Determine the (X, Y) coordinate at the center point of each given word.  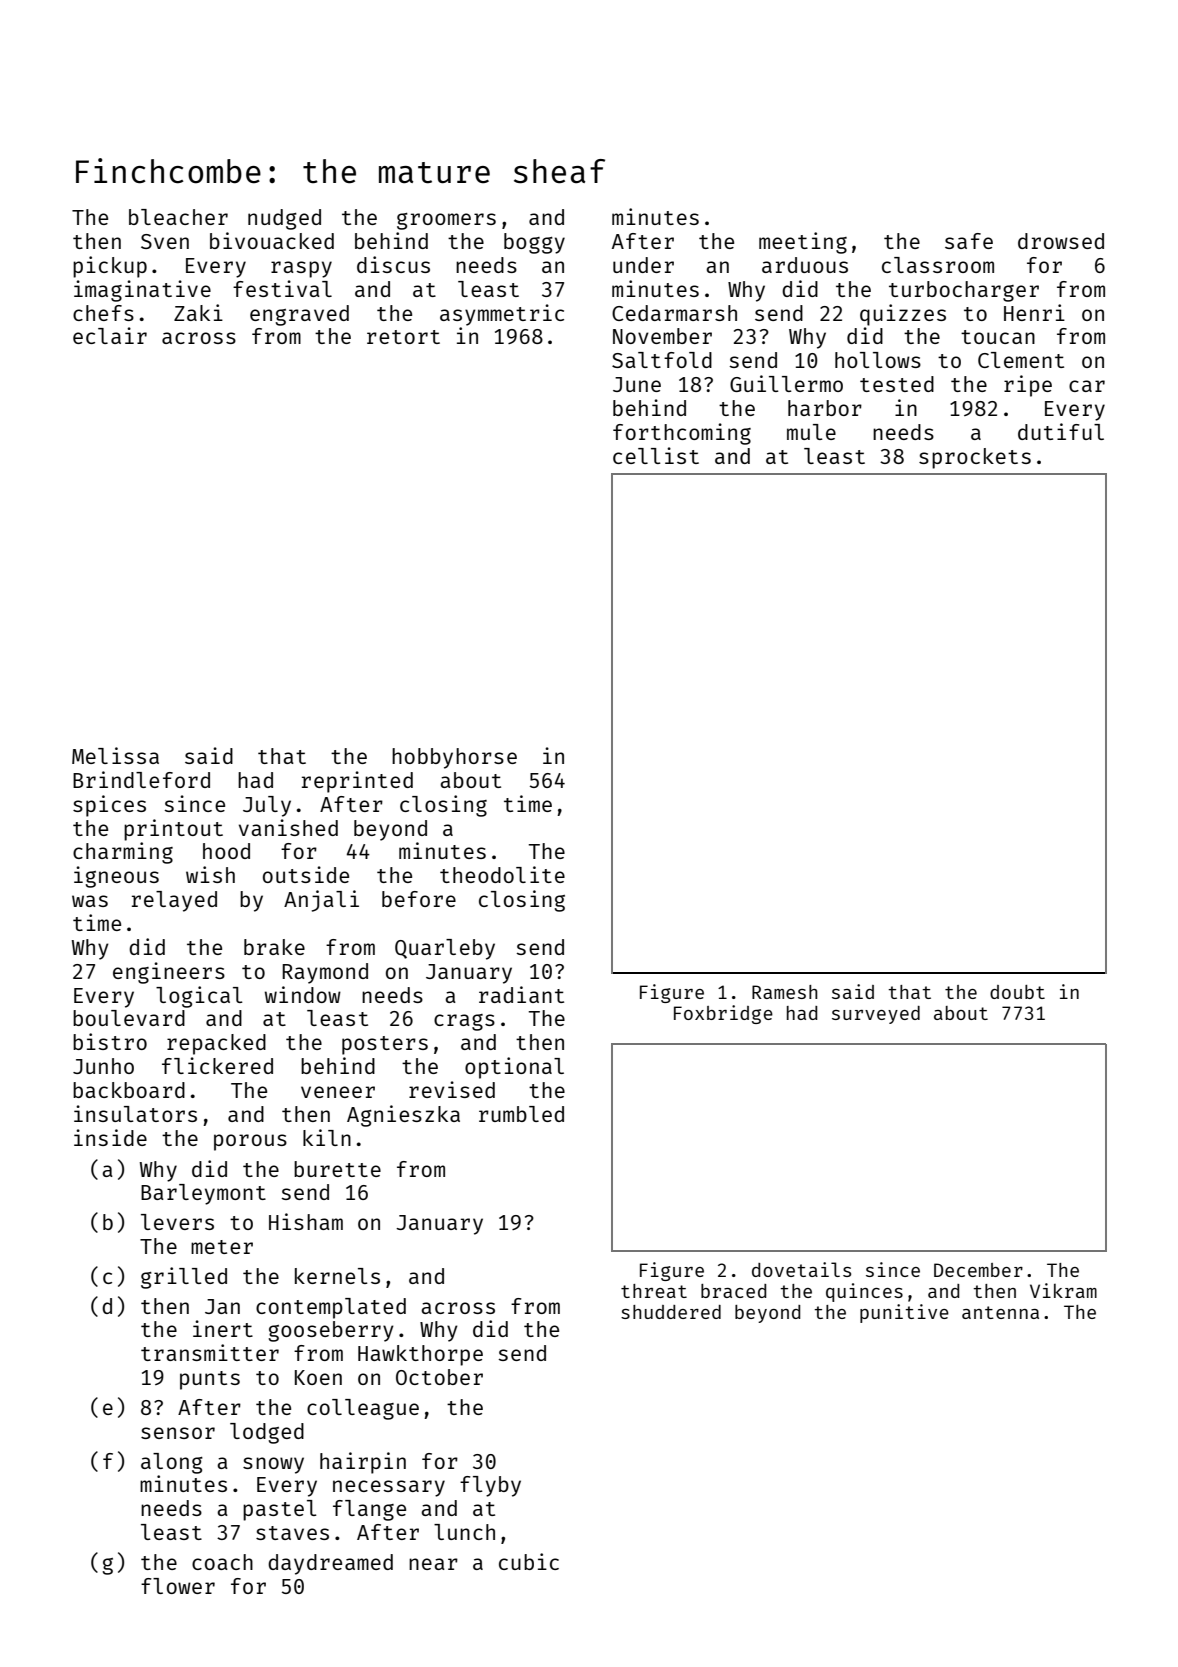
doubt (1017, 992)
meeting (803, 243)
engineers (169, 973)
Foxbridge (723, 1014)
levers (177, 1222)
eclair (110, 335)
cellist (656, 455)
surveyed (876, 1015)
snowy (273, 1465)
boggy (534, 243)
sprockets (975, 458)
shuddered (671, 1312)
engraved (299, 315)
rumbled (521, 1114)
